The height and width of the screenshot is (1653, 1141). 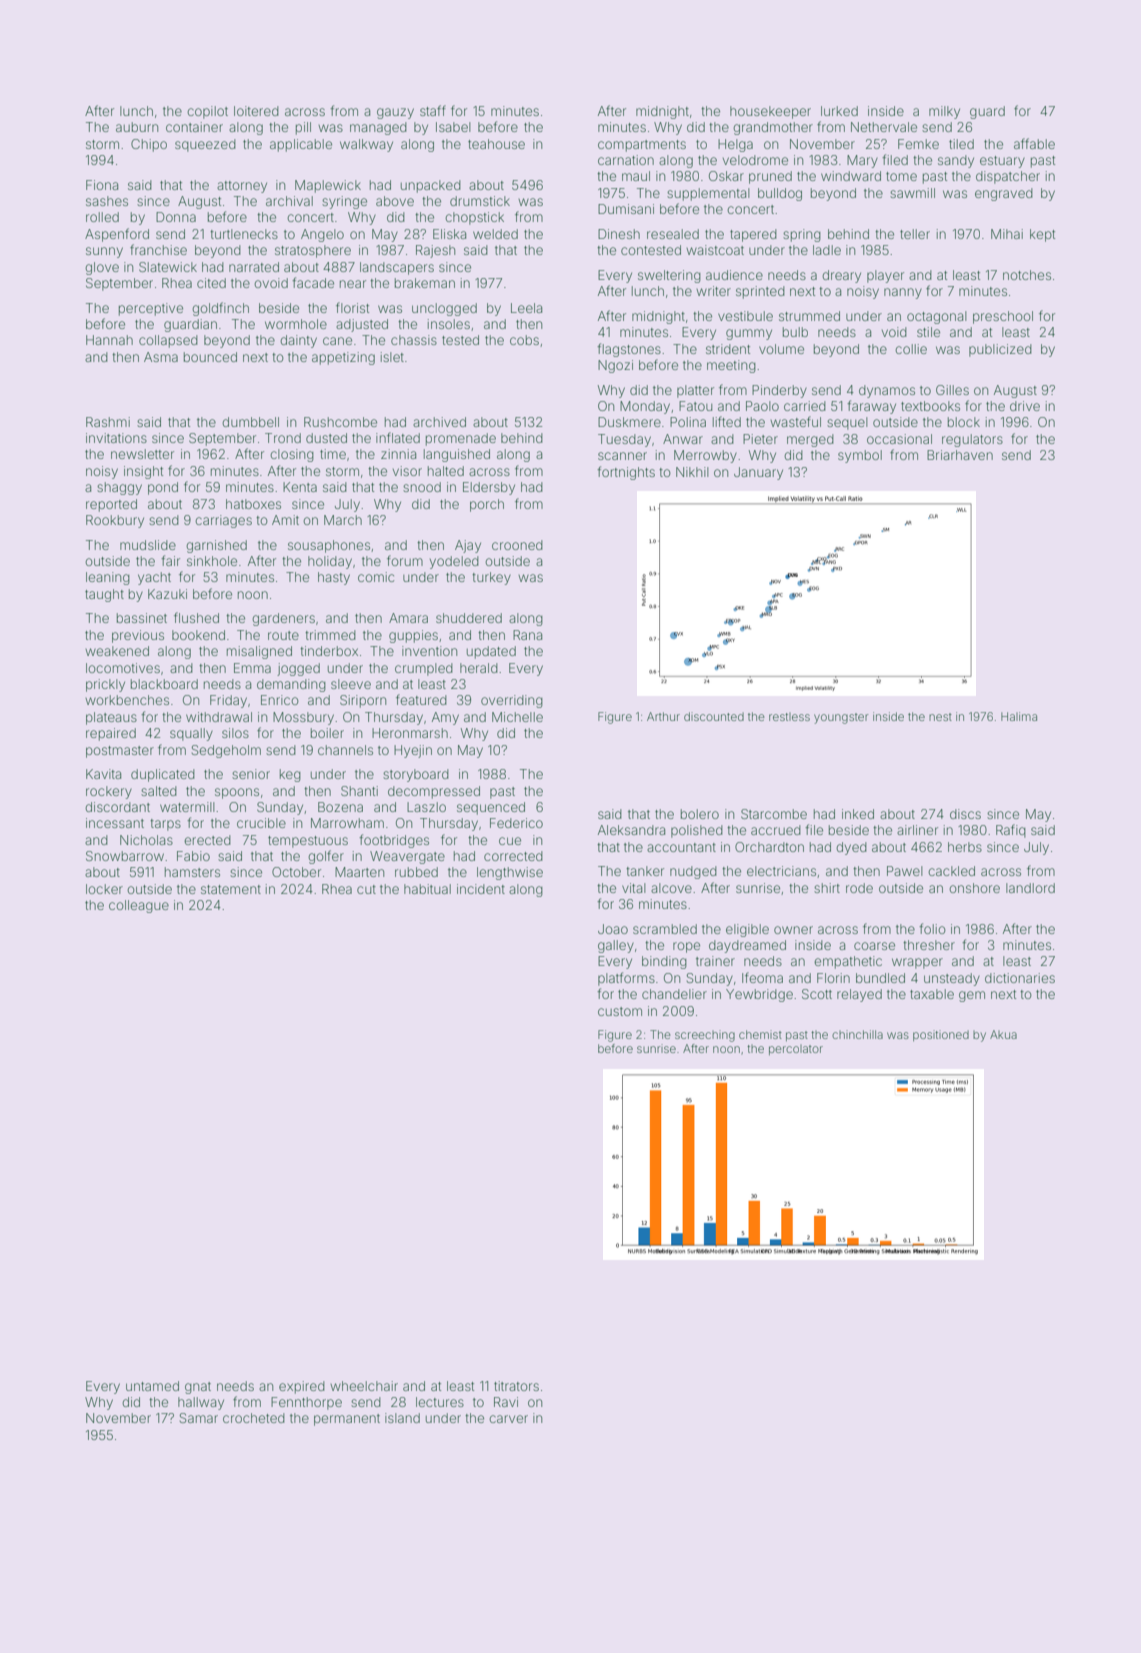 I want to click on Akua, so click(x=1003, y=1034).
